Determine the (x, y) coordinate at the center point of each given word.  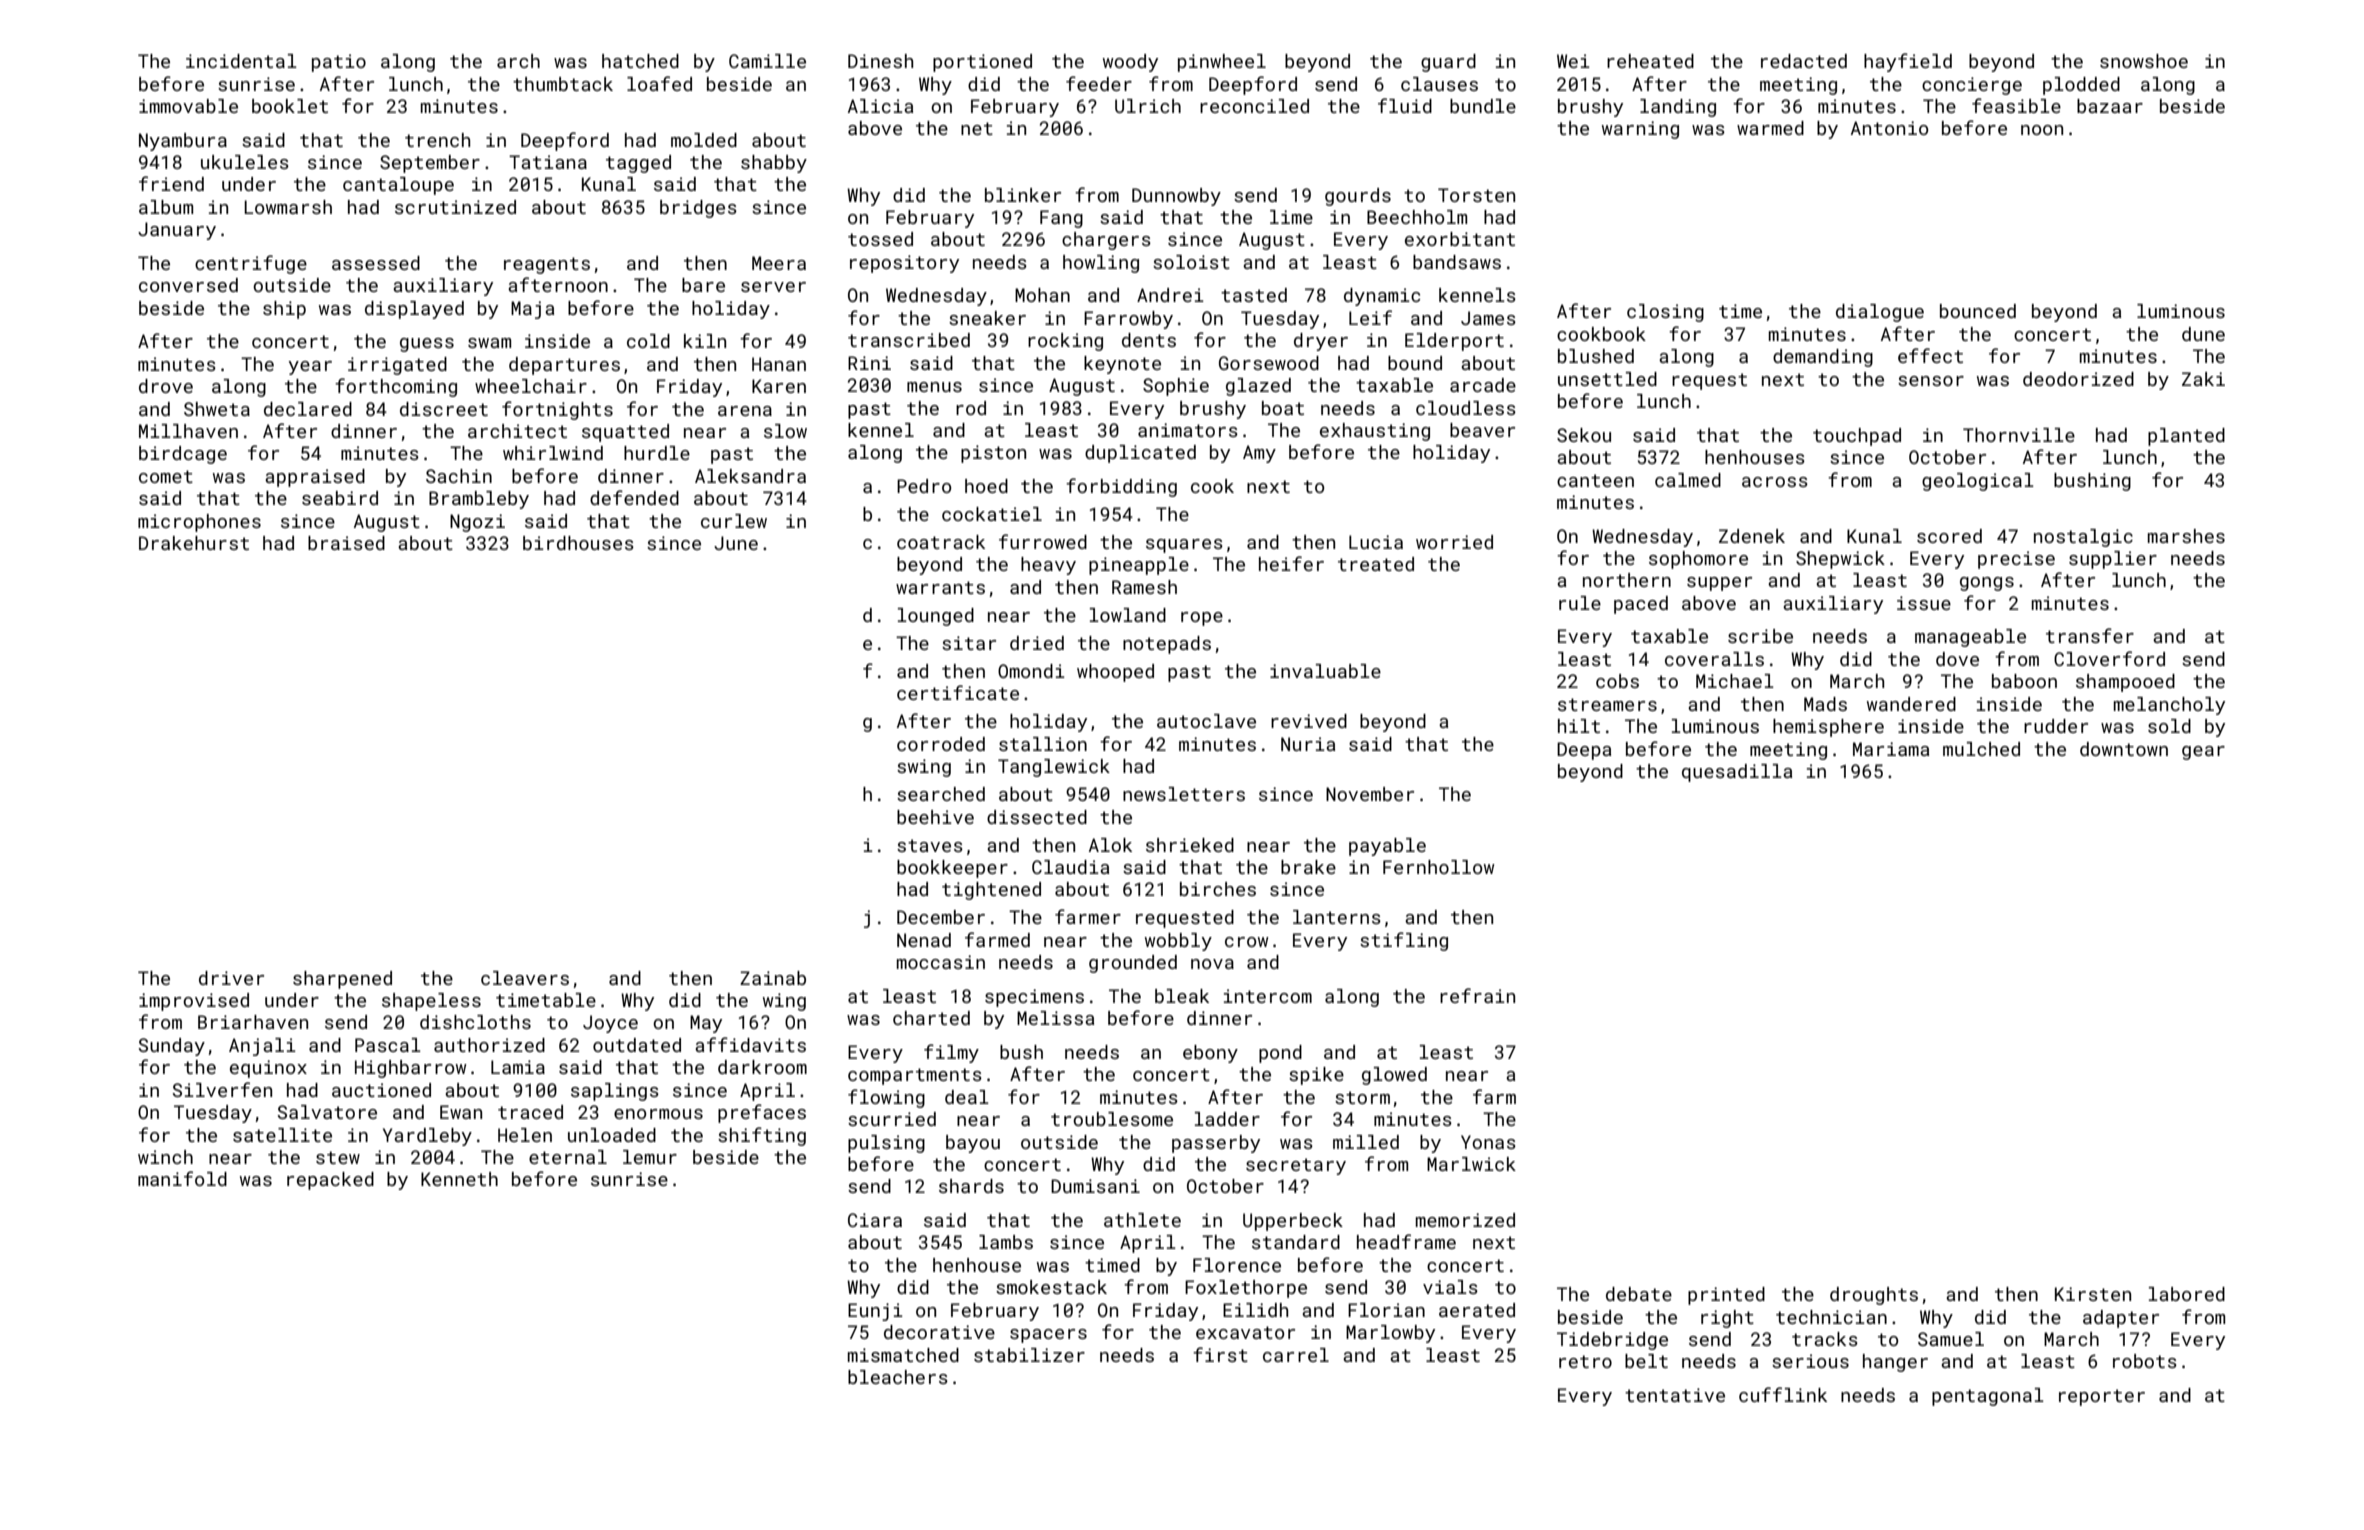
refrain (1477, 995)
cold (648, 341)
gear (2203, 753)
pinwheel (1222, 63)
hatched (640, 61)
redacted (1804, 61)
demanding (1823, 358)
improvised (194, 1002)
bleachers (898, 1377)
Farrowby (1128, 320)
